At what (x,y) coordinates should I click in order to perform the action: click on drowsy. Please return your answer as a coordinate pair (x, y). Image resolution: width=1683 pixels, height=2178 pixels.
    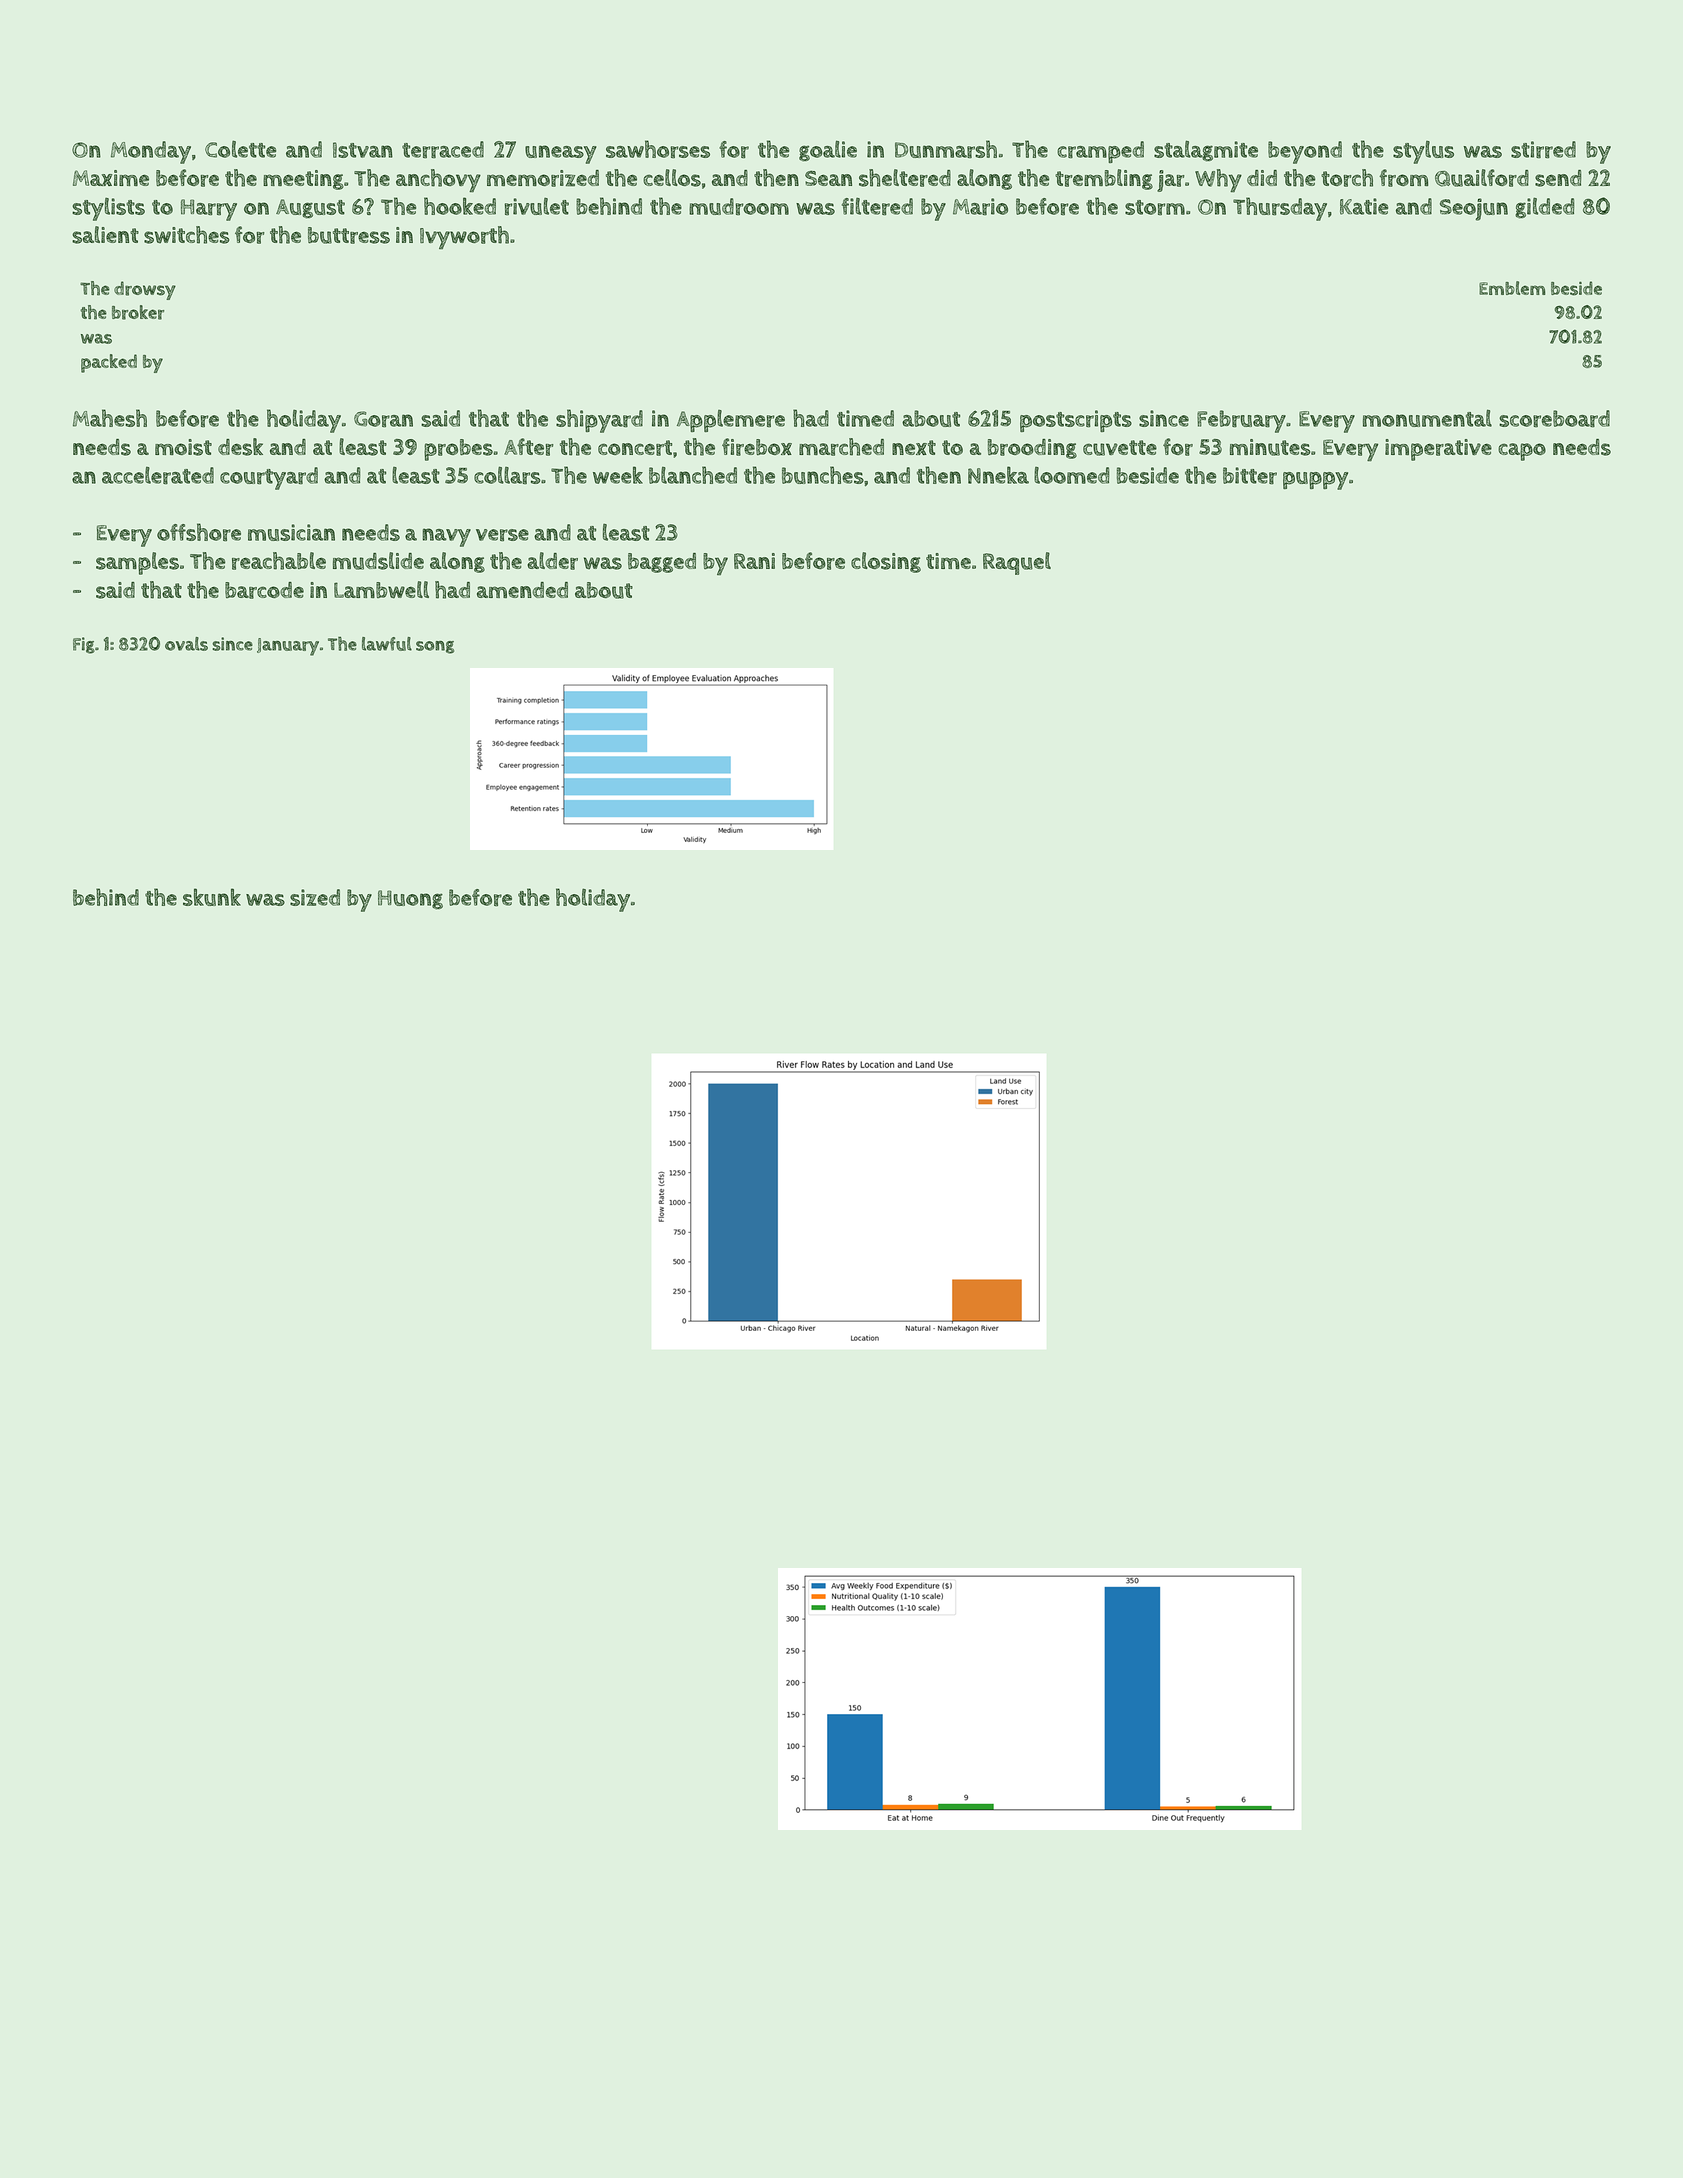
    Looking at the image, I should click on (145, 290).
